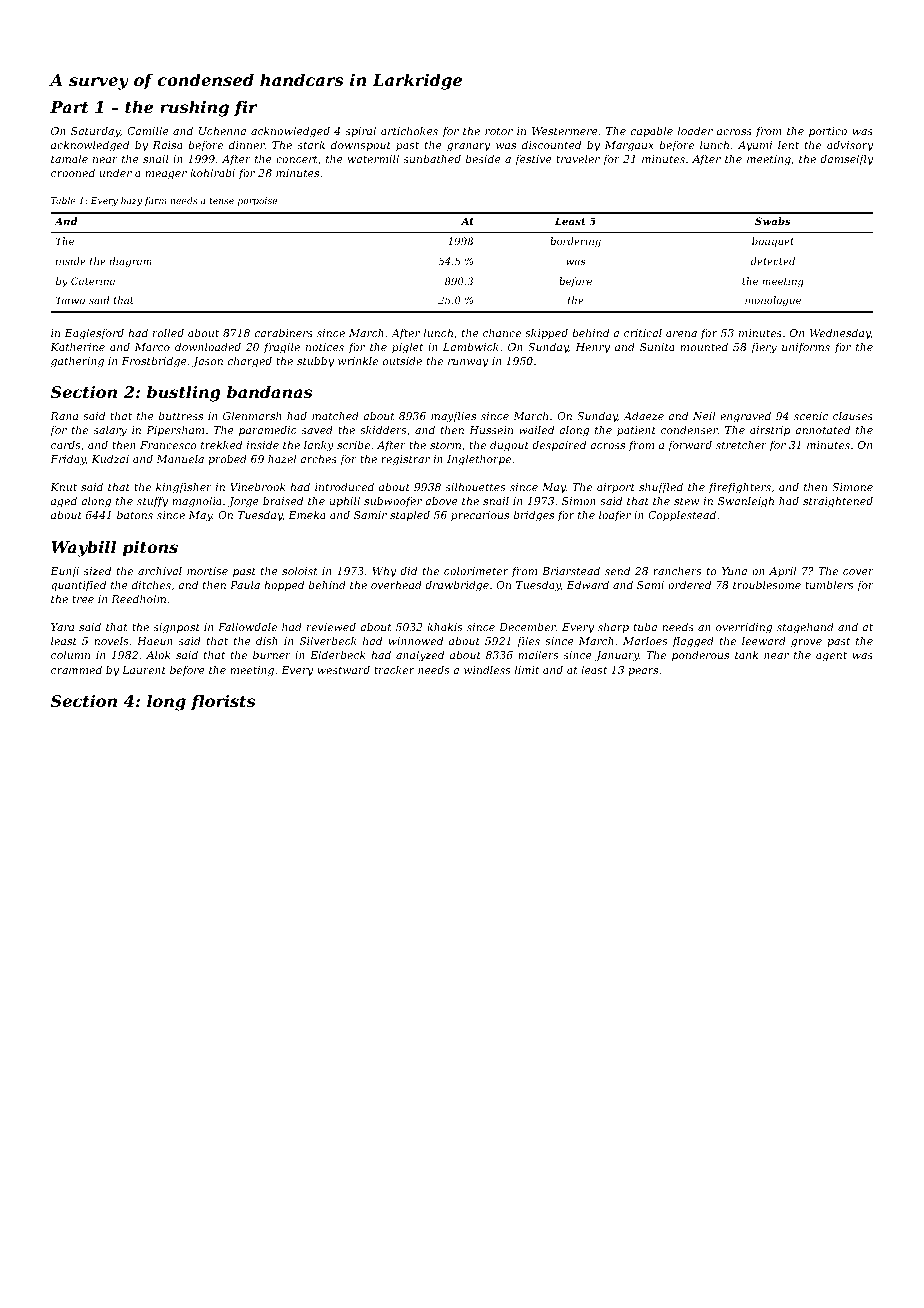  Describe the element at coordinates (194, 109) in the screenshot. I see `rushing` at that location.
